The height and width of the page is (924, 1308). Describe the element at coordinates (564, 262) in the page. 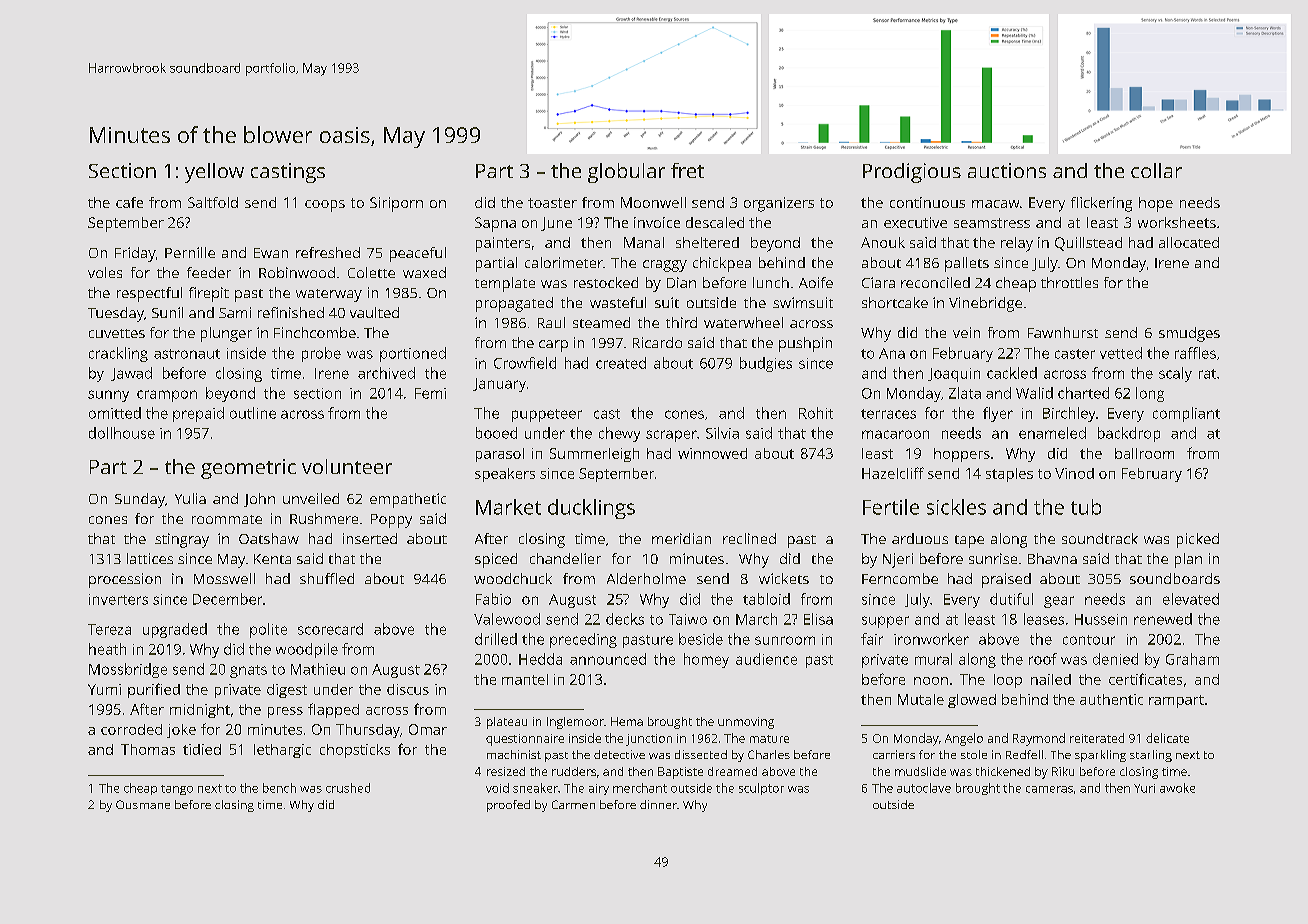

I see `calorimeter` at that location.
